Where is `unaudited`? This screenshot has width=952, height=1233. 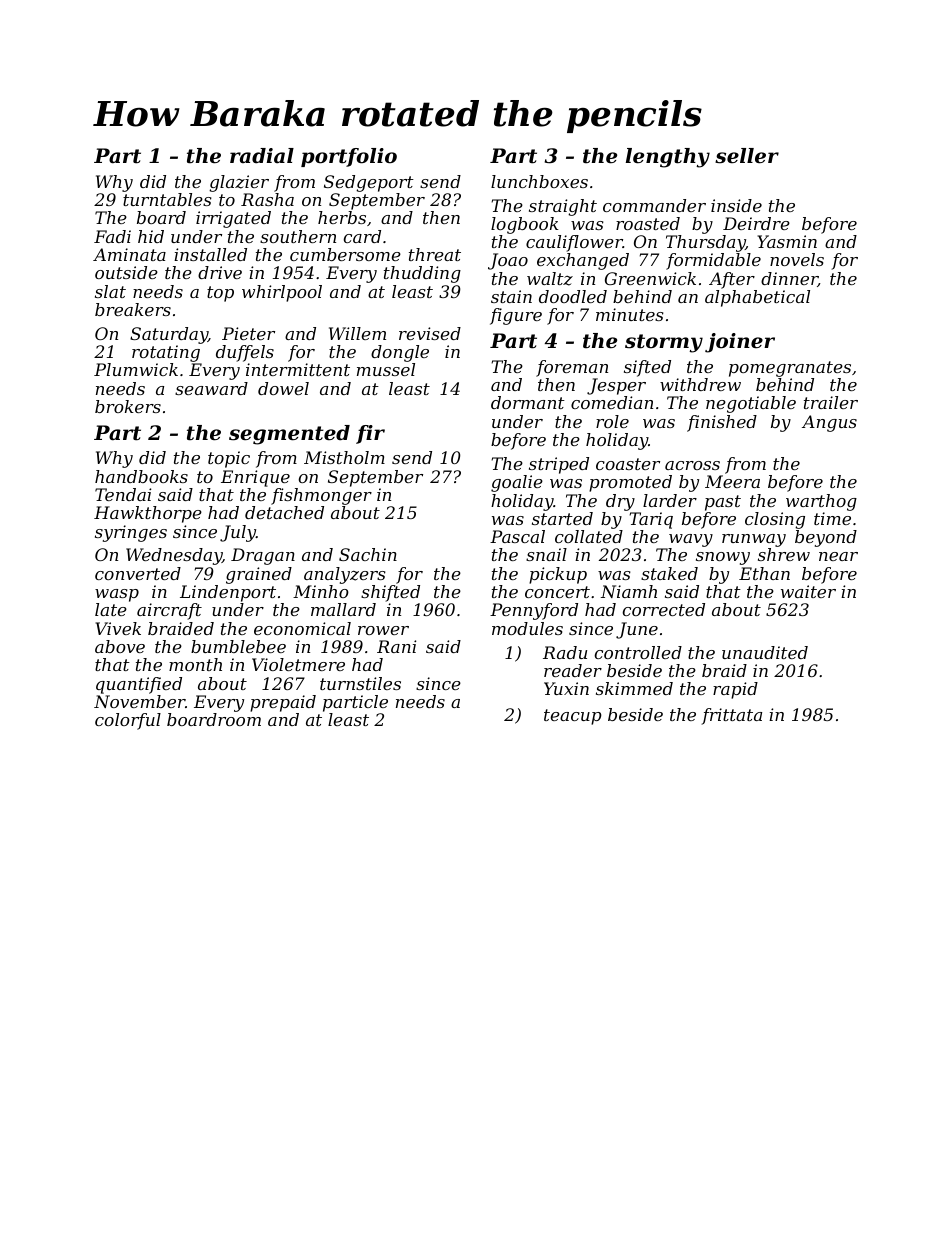 unaudited is located at coordinates (765, 652).
